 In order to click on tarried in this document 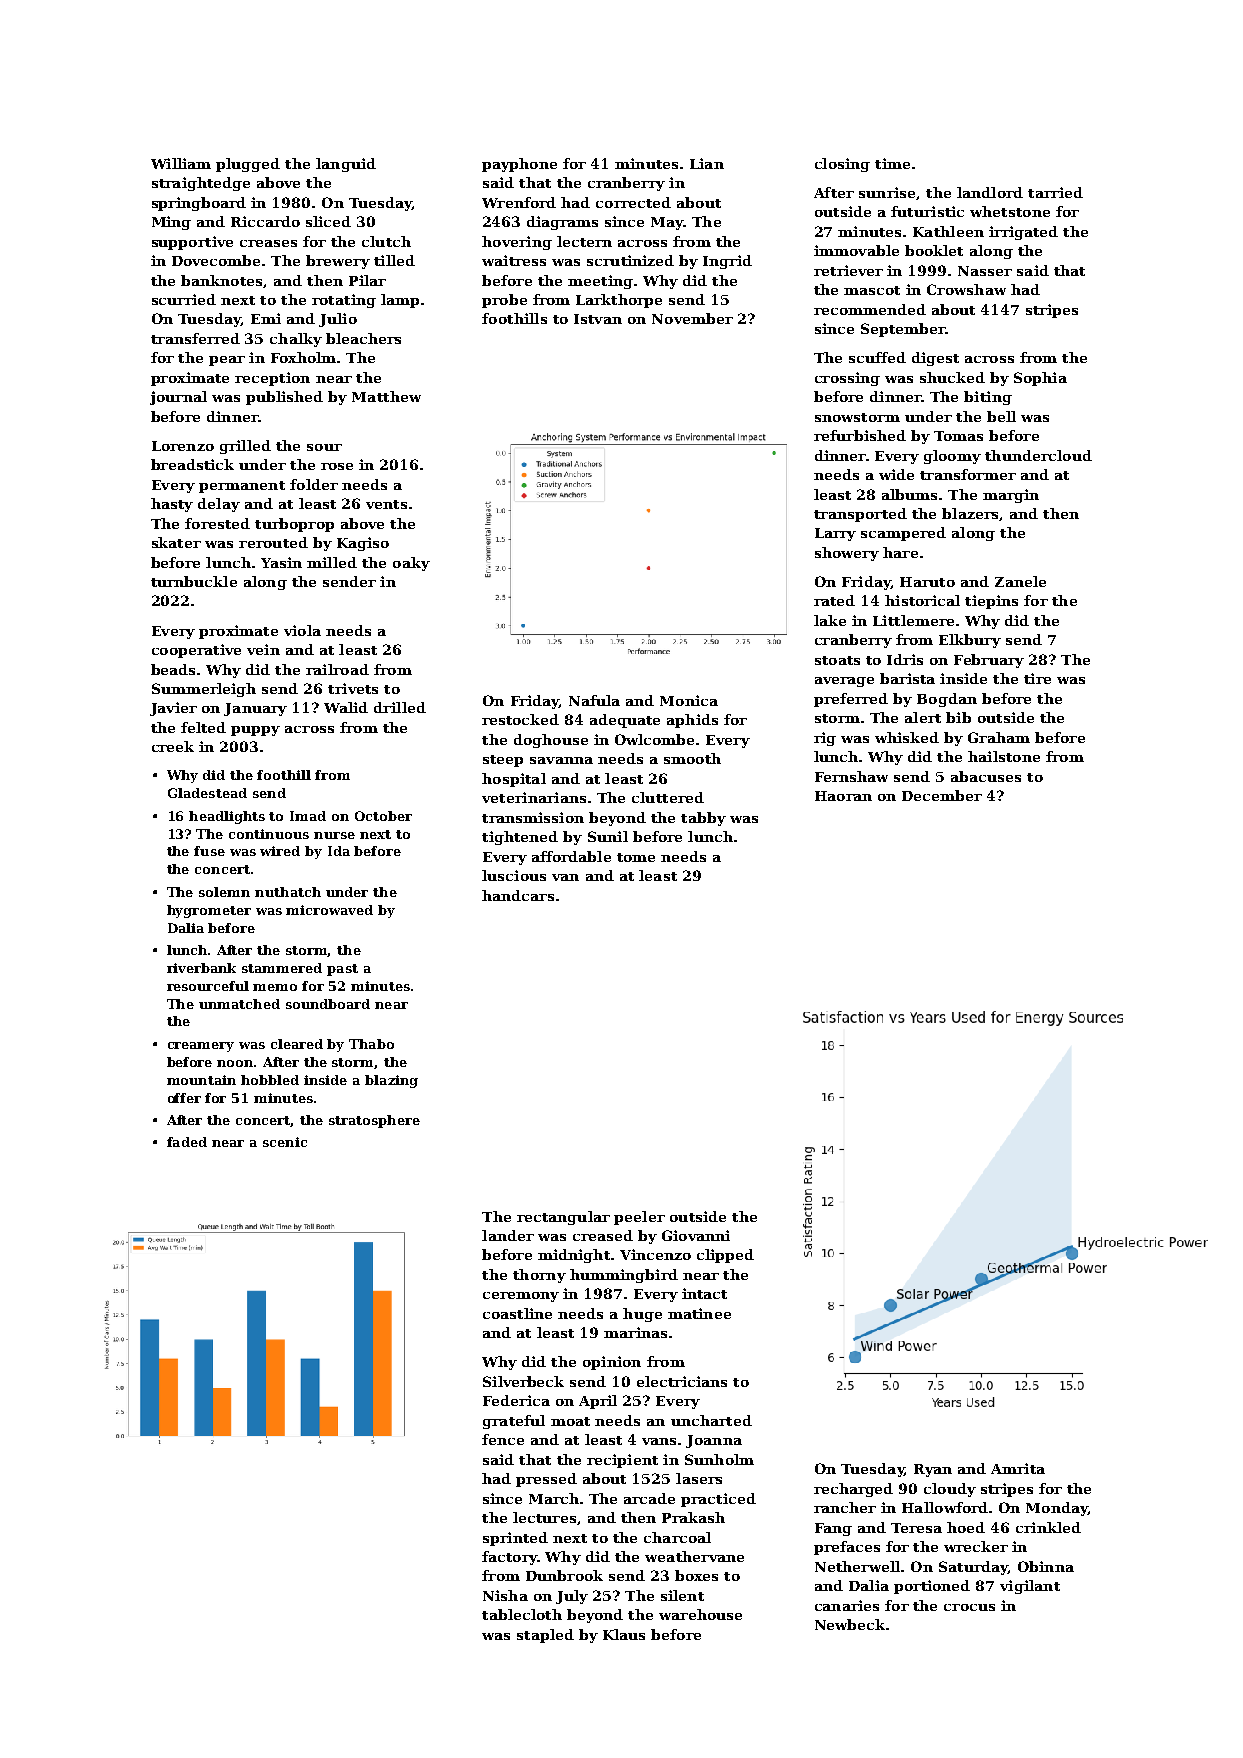, I will do `click(1055, 192)`.
